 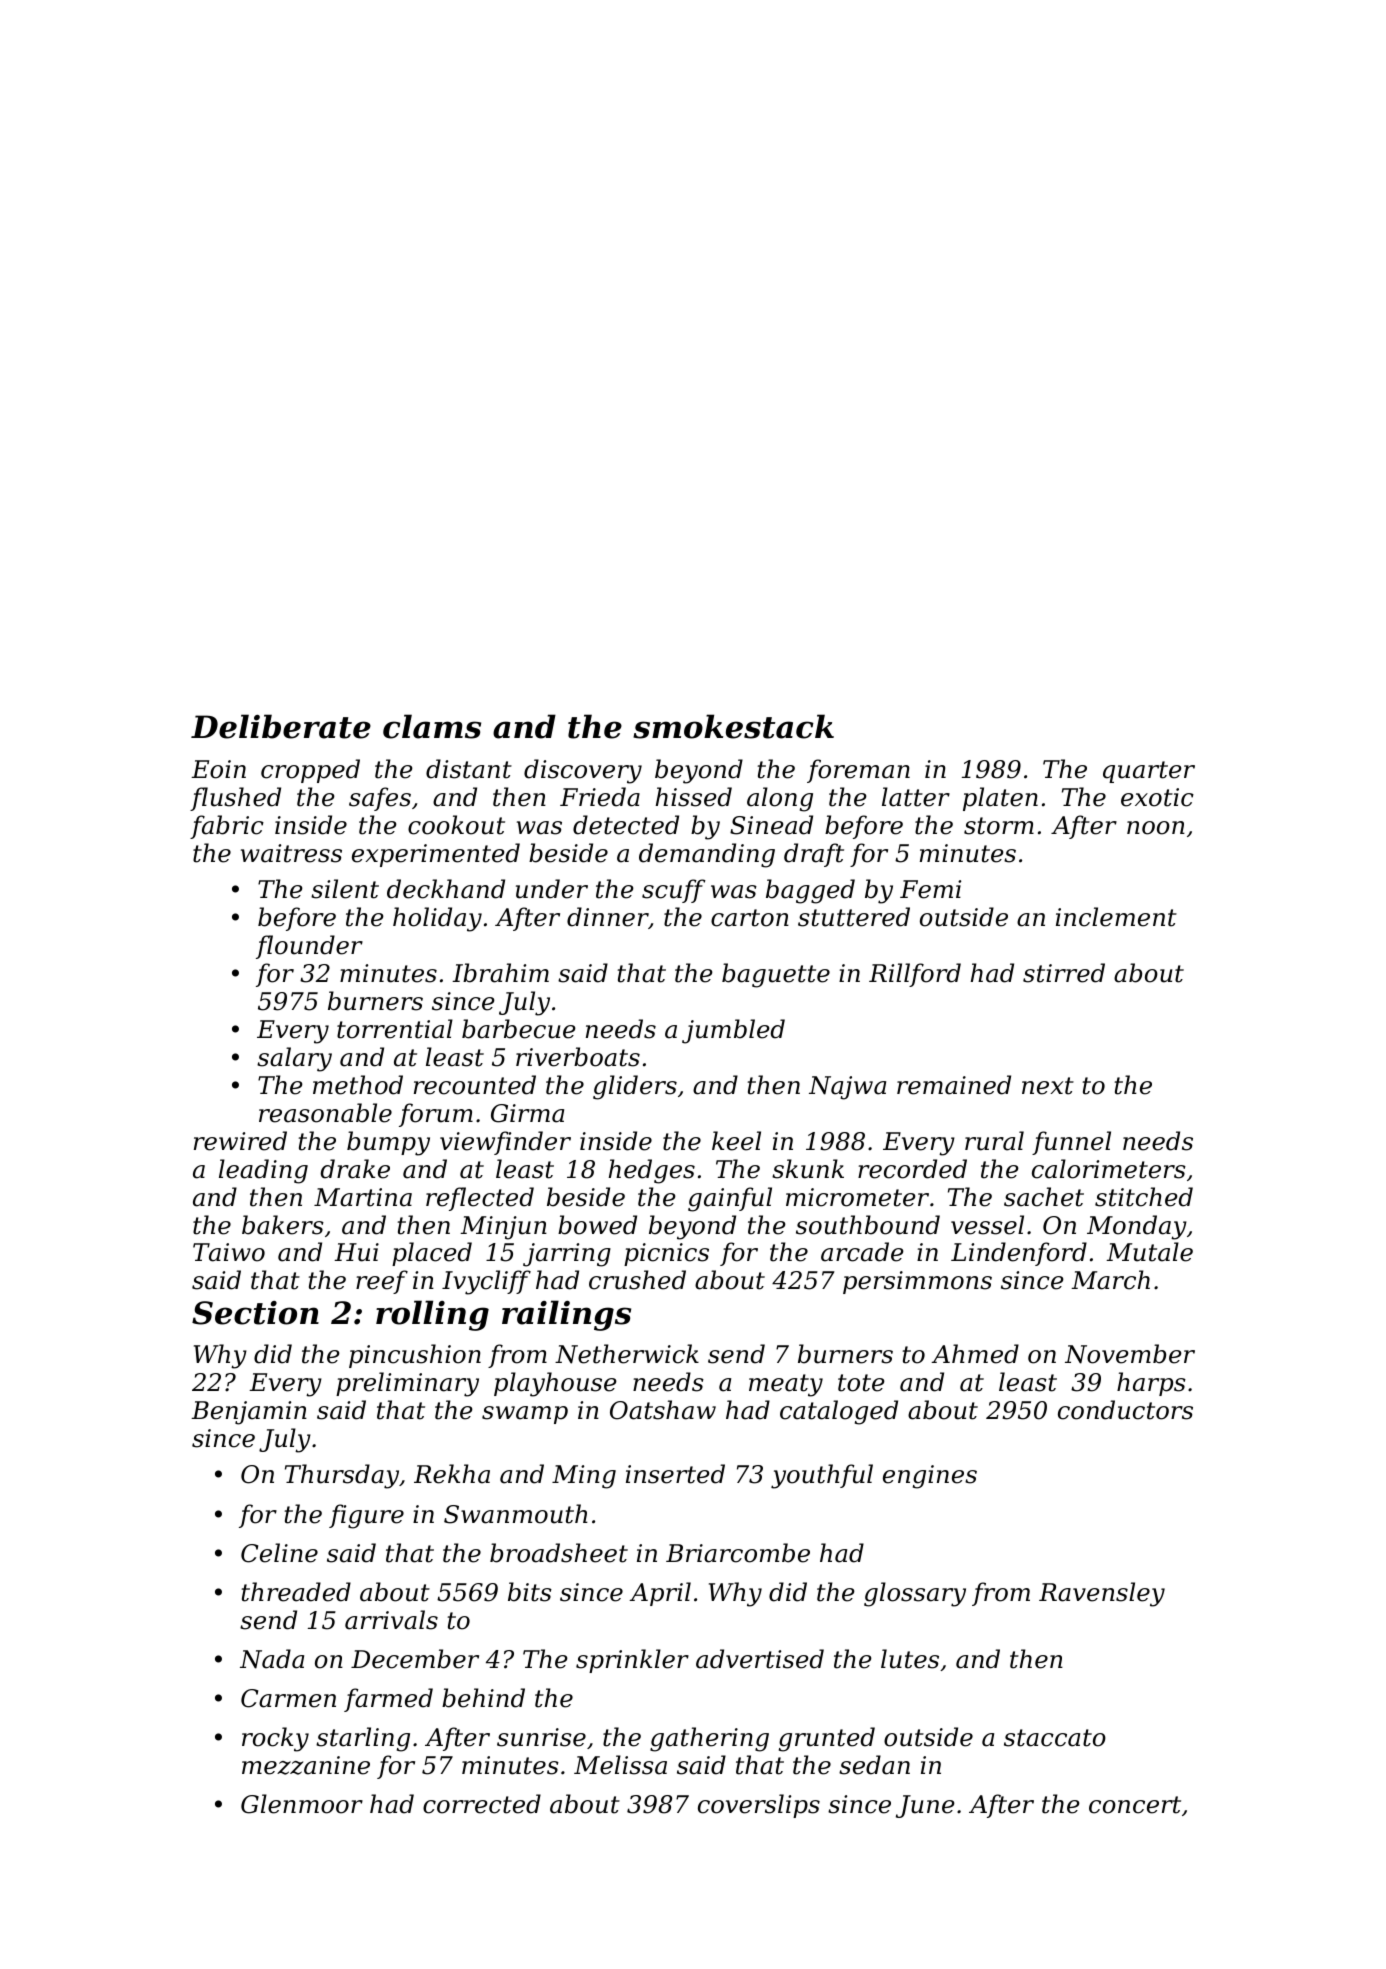 I want to click on Benjamin, so click(x=249, y=1413).
